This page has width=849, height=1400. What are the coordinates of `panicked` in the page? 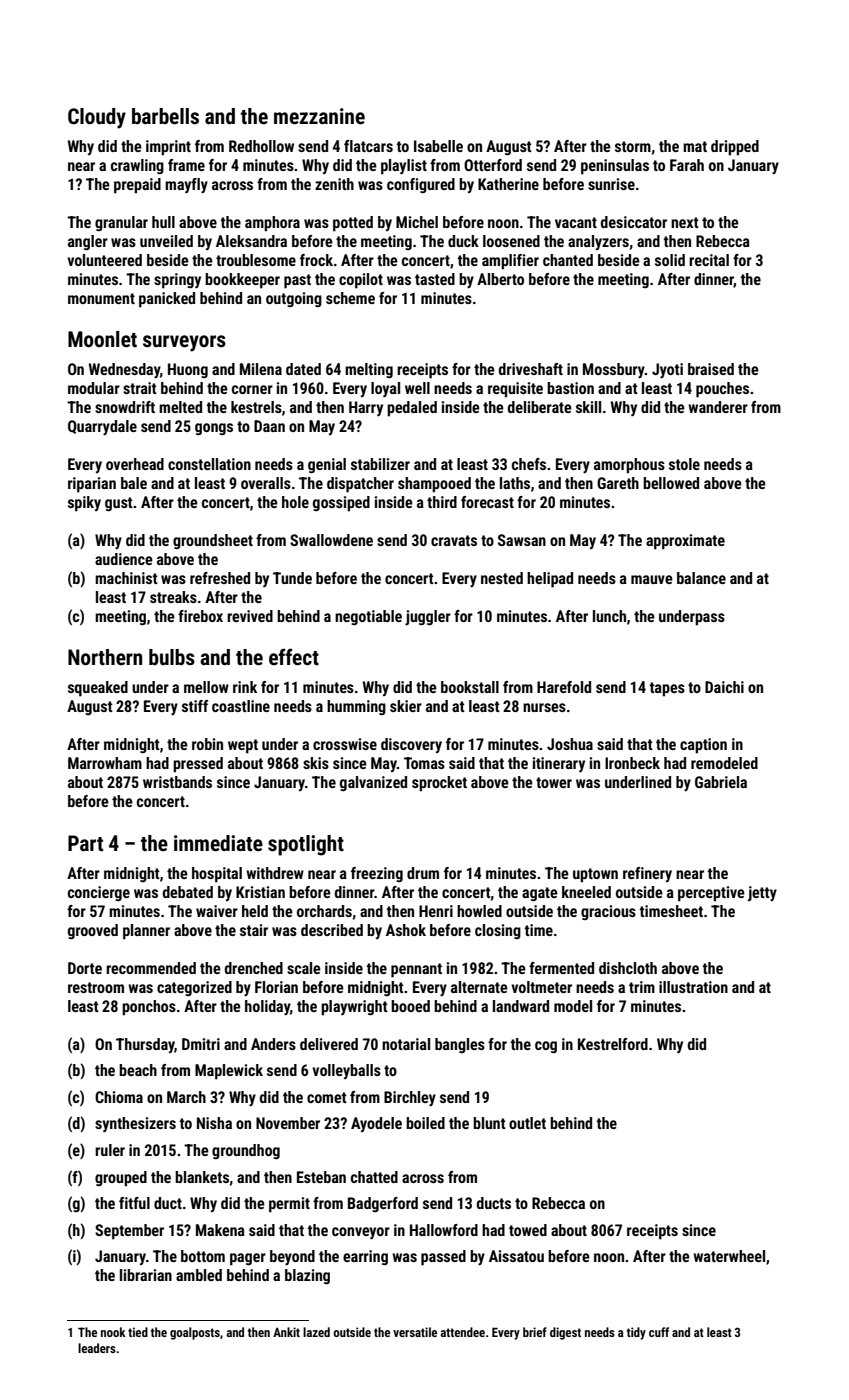 It's located at (167, 300).
